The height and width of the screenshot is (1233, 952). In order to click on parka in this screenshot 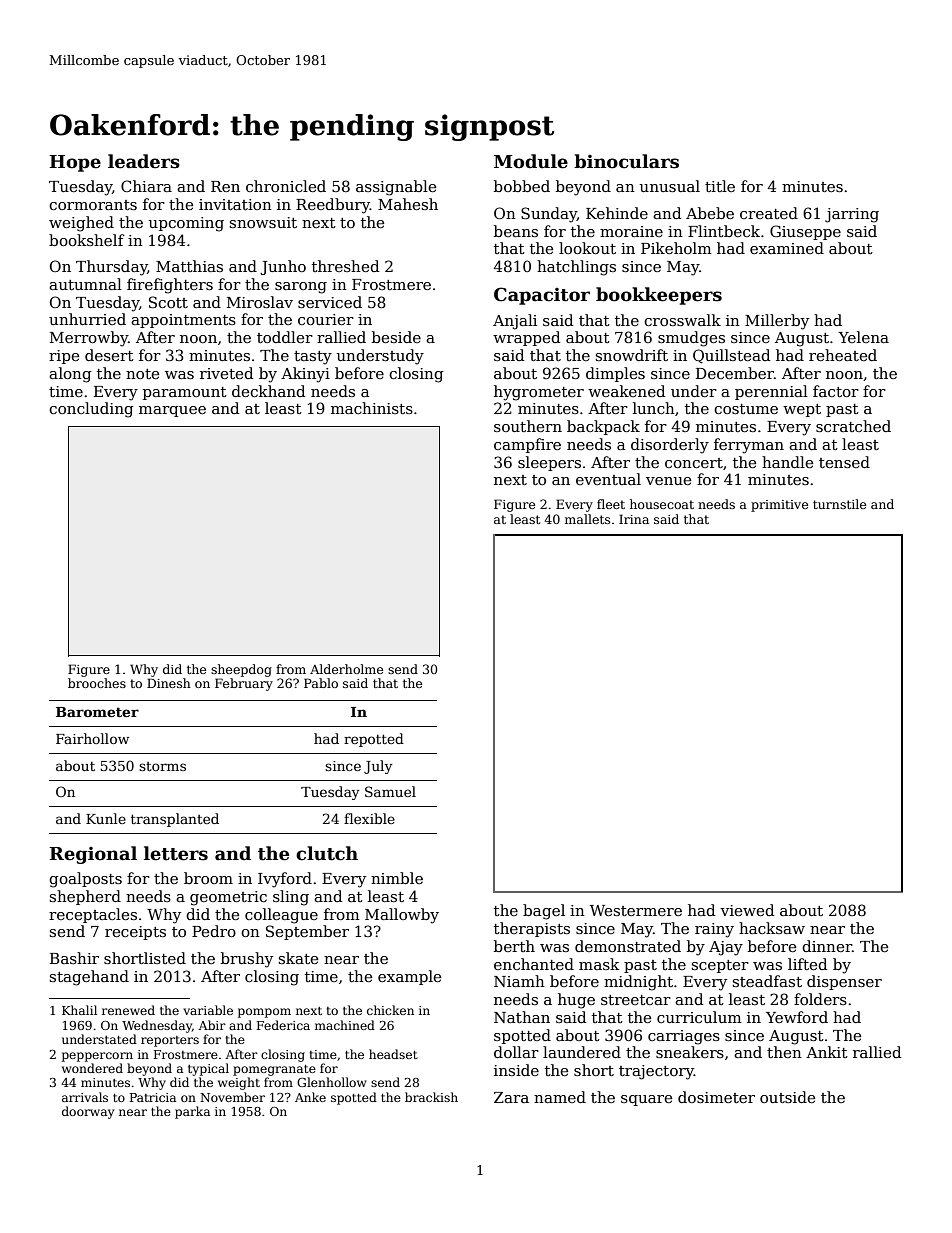, I will do `click(192, 1112)`.
